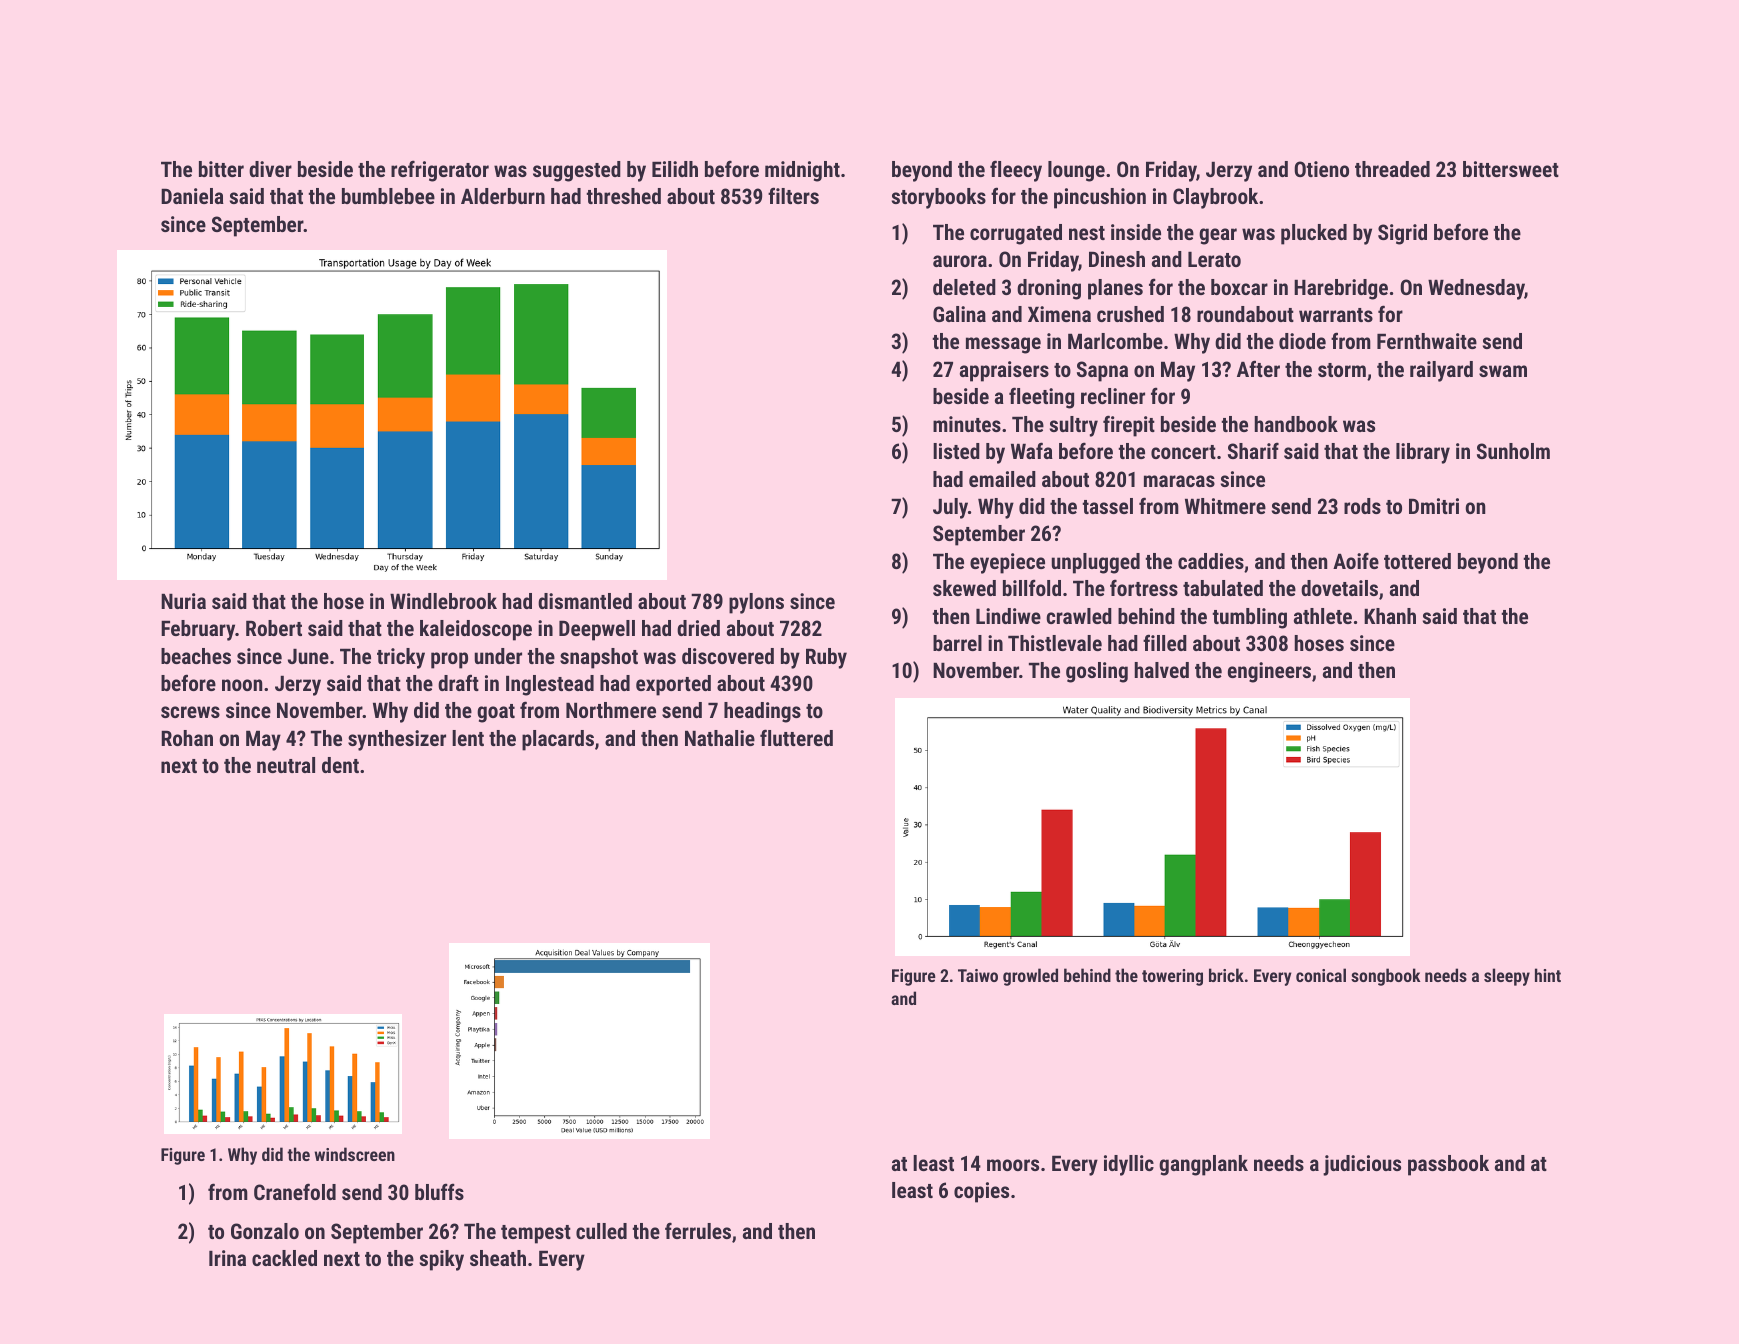 Image resolution: width=1739 pixels, height=1344 pixels. What do you see at coordinates (558, 740) in the image?
I see `placards` at bounding box center [558, 740].
